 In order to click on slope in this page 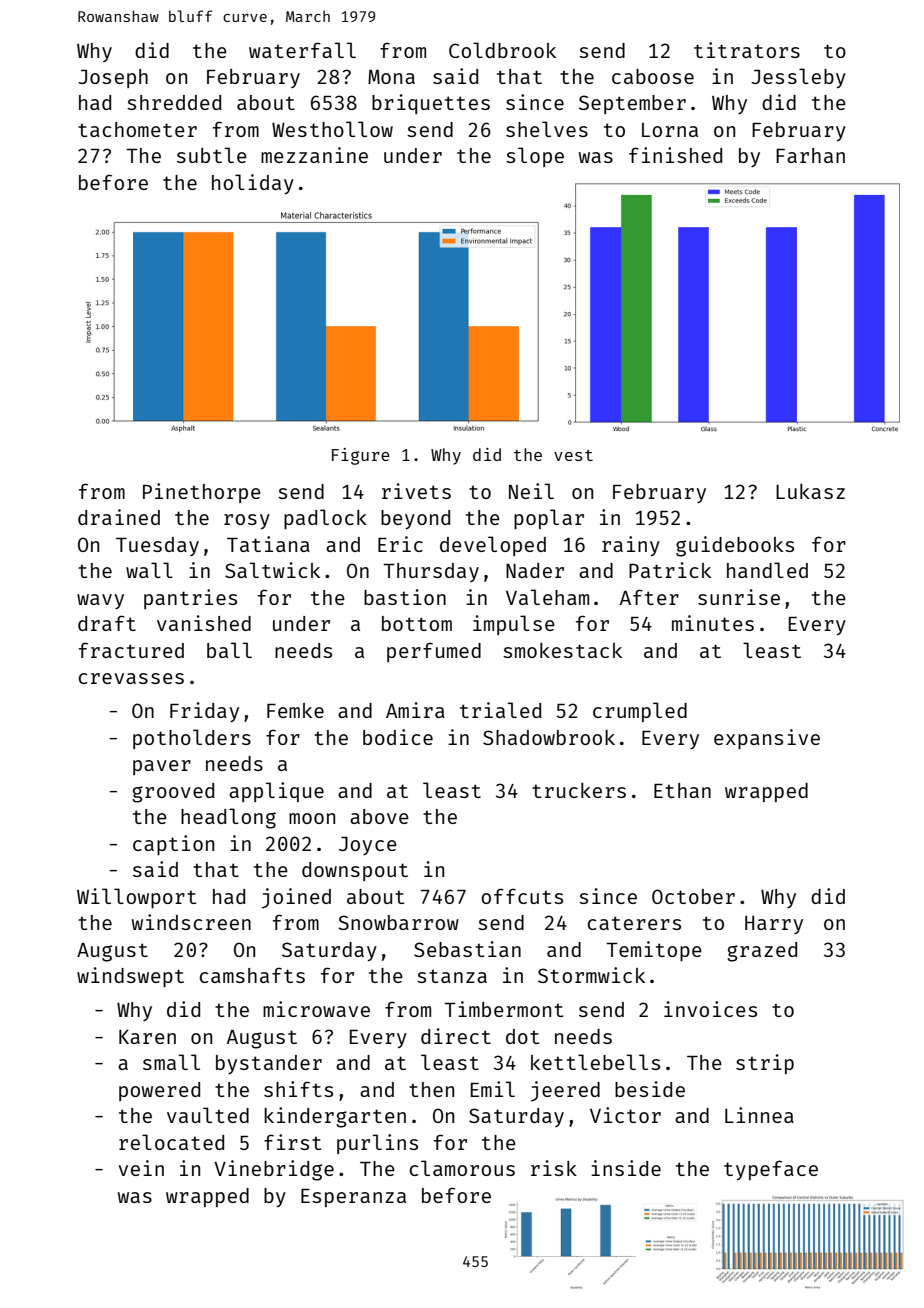, I will do `click(535, 157)`.
